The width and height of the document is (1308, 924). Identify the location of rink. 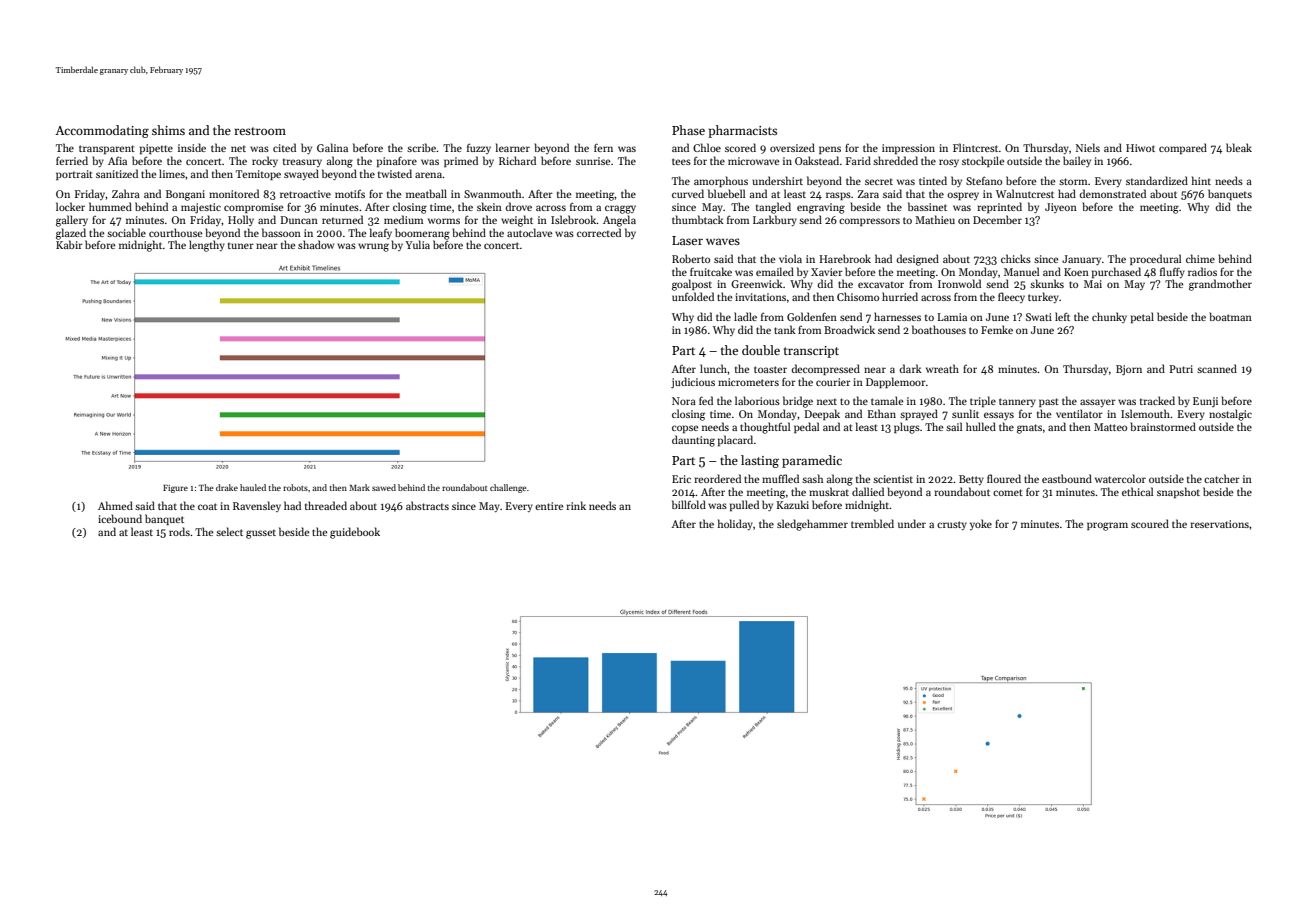
(576, 505).
